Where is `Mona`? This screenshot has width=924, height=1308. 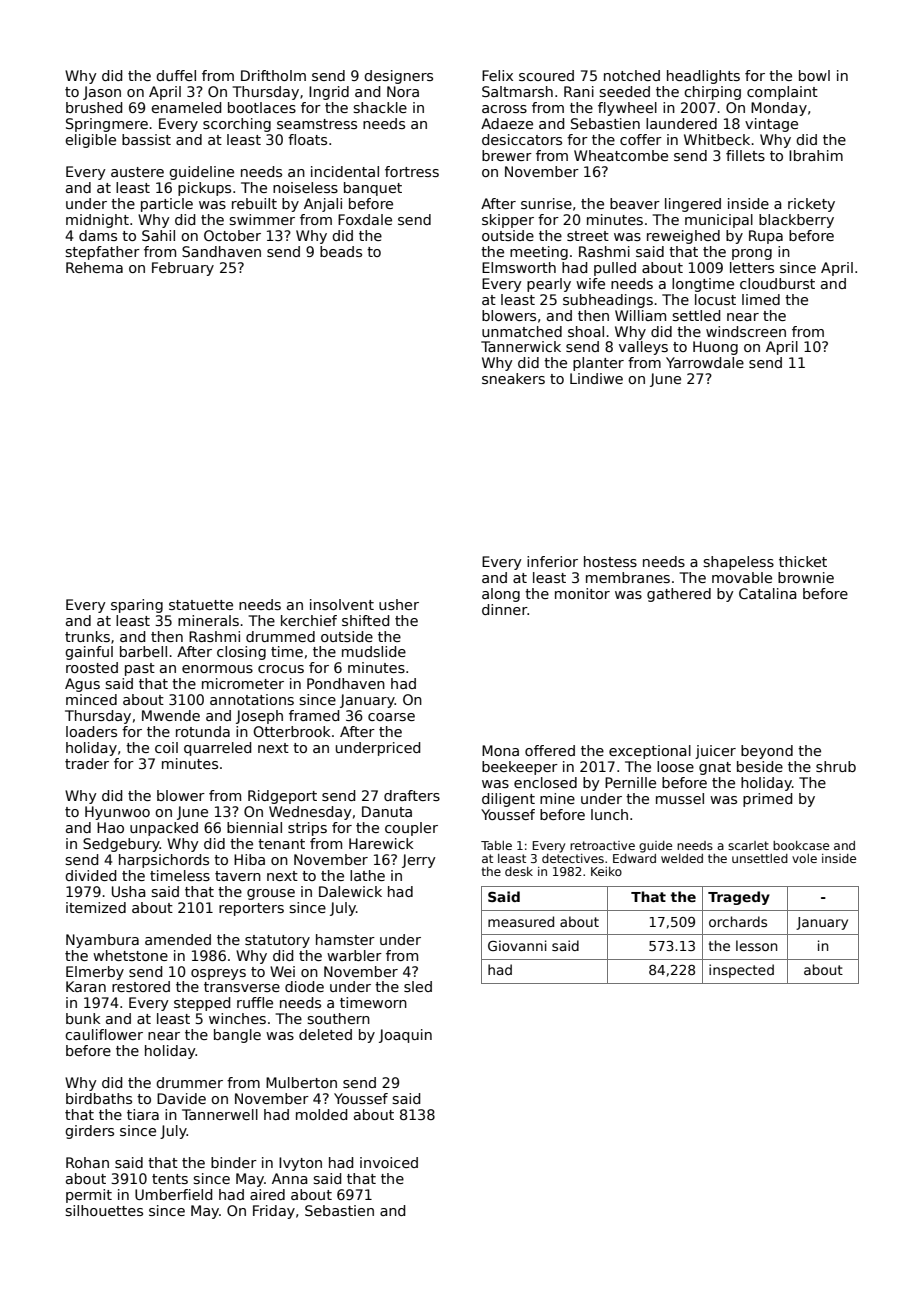 Mona is located at coordinates (500, 750).
